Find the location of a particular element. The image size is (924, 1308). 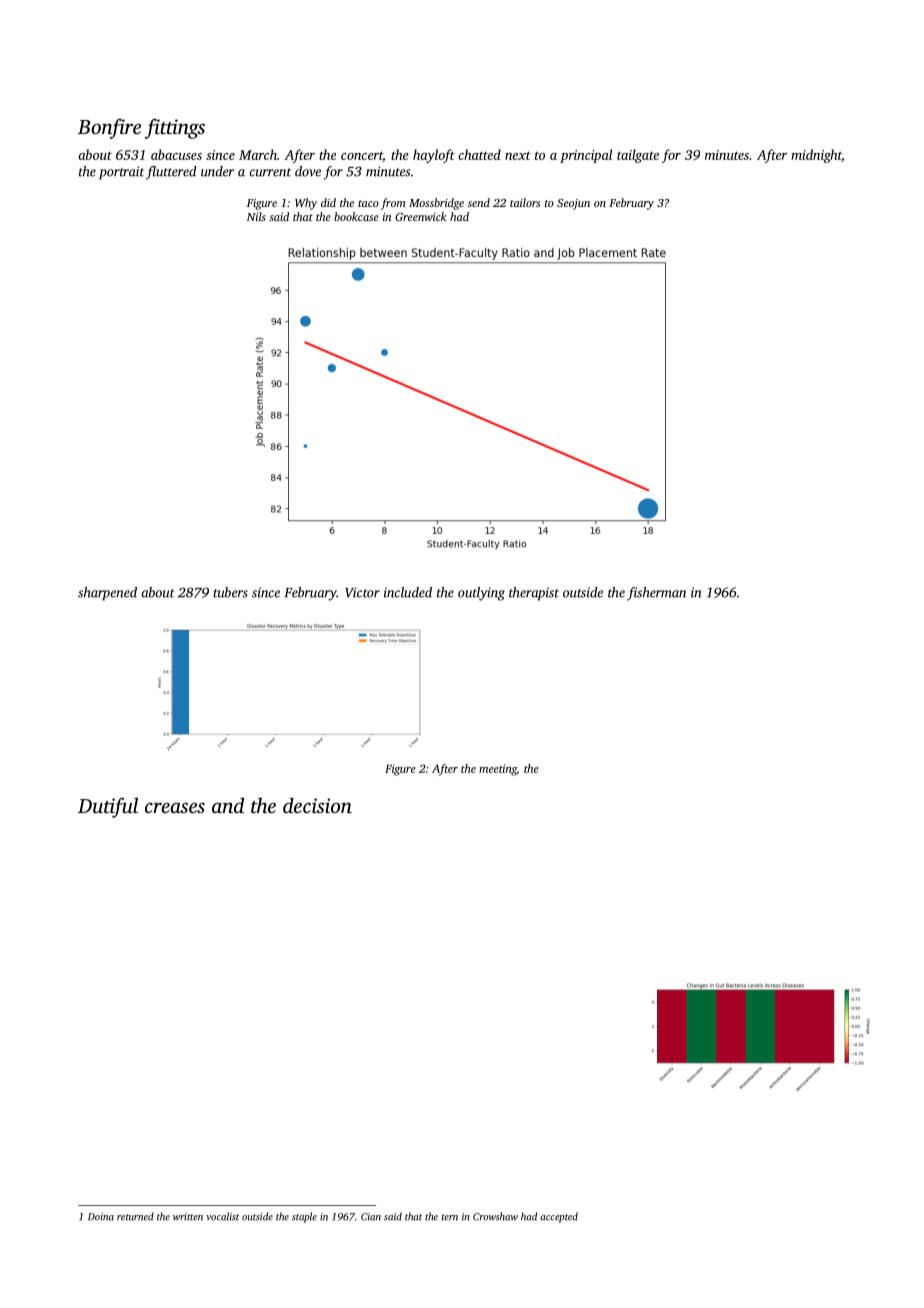

therapist is located at coordinates (534, 594).
